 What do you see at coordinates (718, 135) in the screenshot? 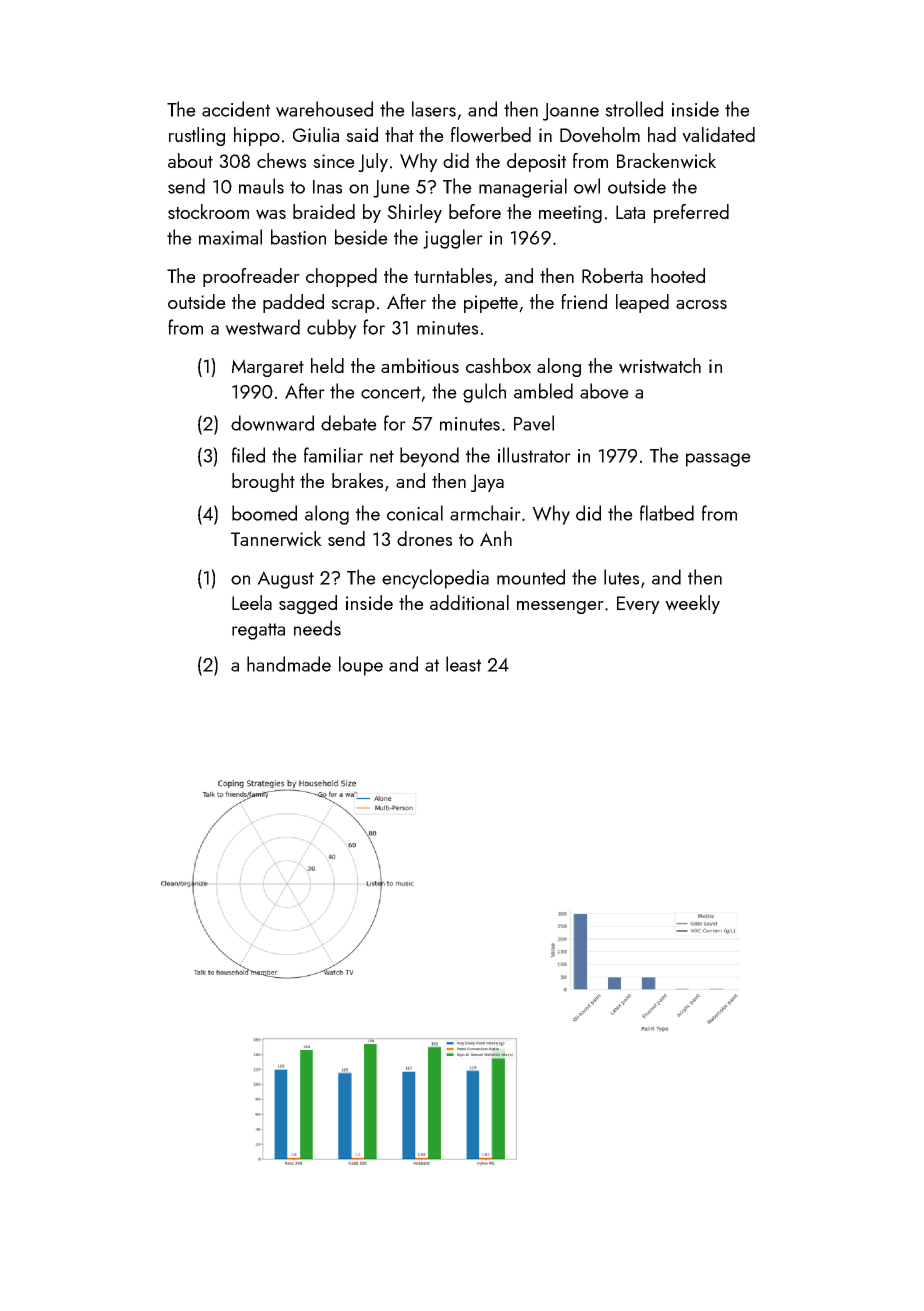
I see `validated` at bounding box center [718, 135].
